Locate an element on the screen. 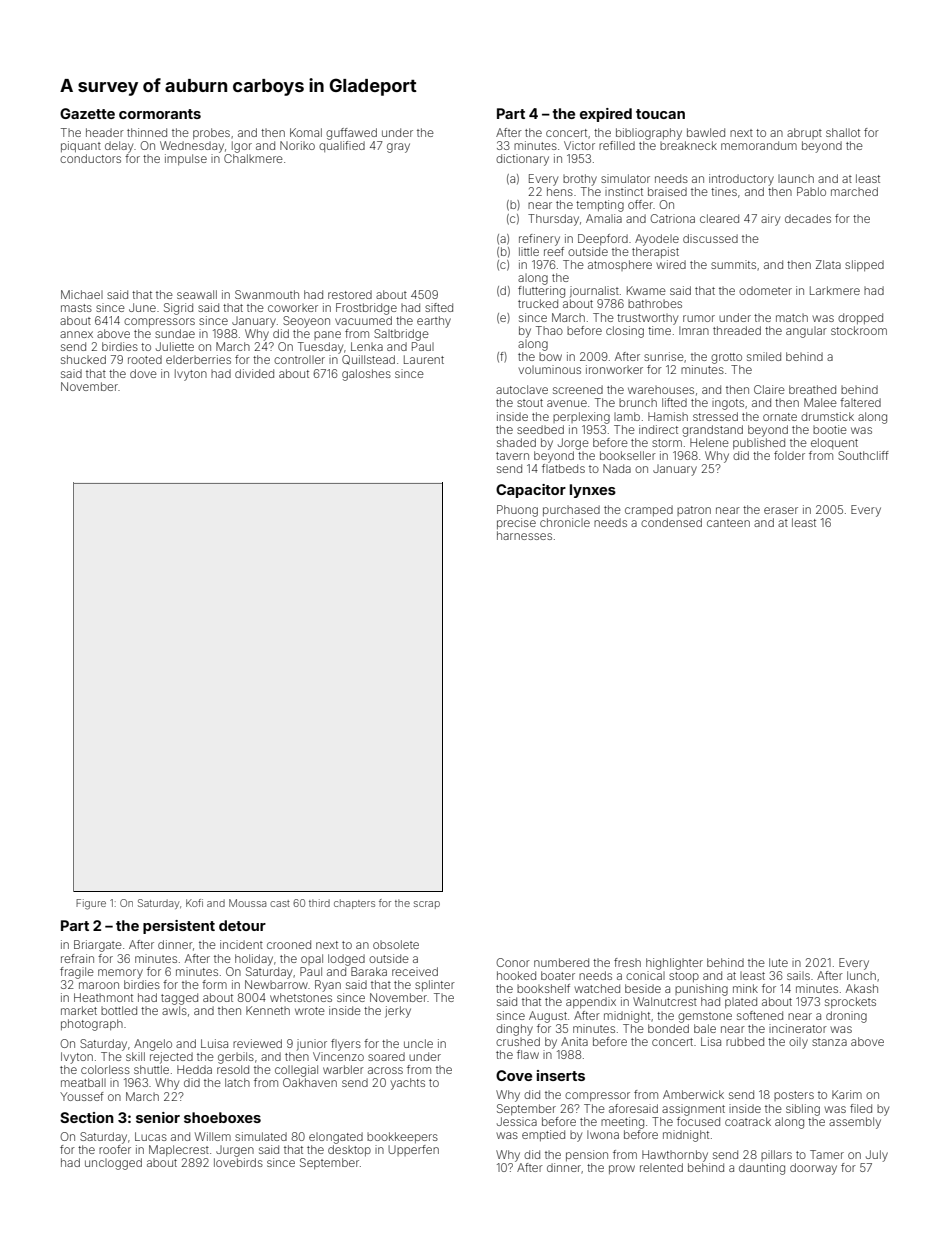 Image resolution: width=952 pixels, height=1233 pixels. prow is located at coordinates (622, 1169).
